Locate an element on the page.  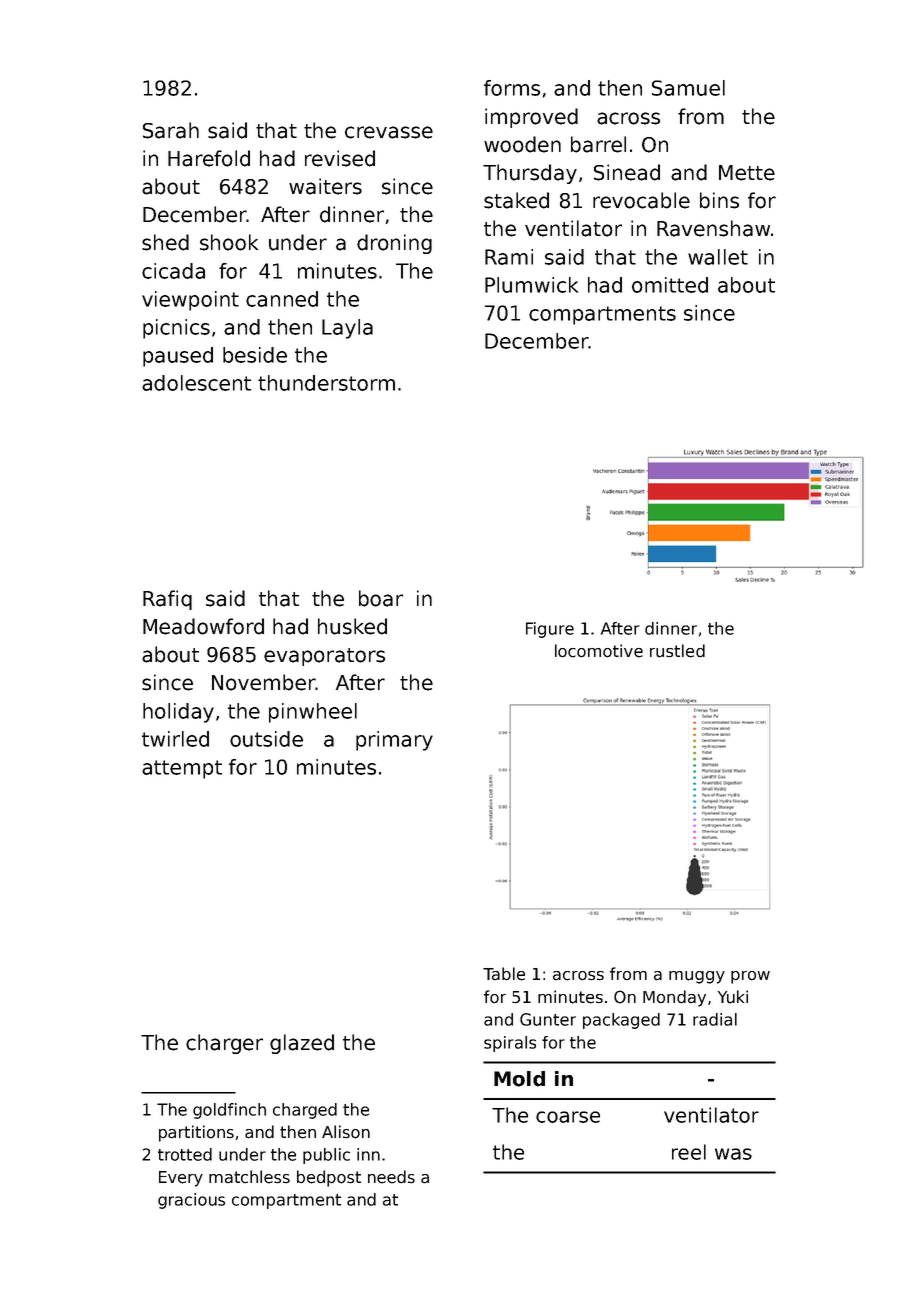
gracious is located at coordinates (191, 1201).
